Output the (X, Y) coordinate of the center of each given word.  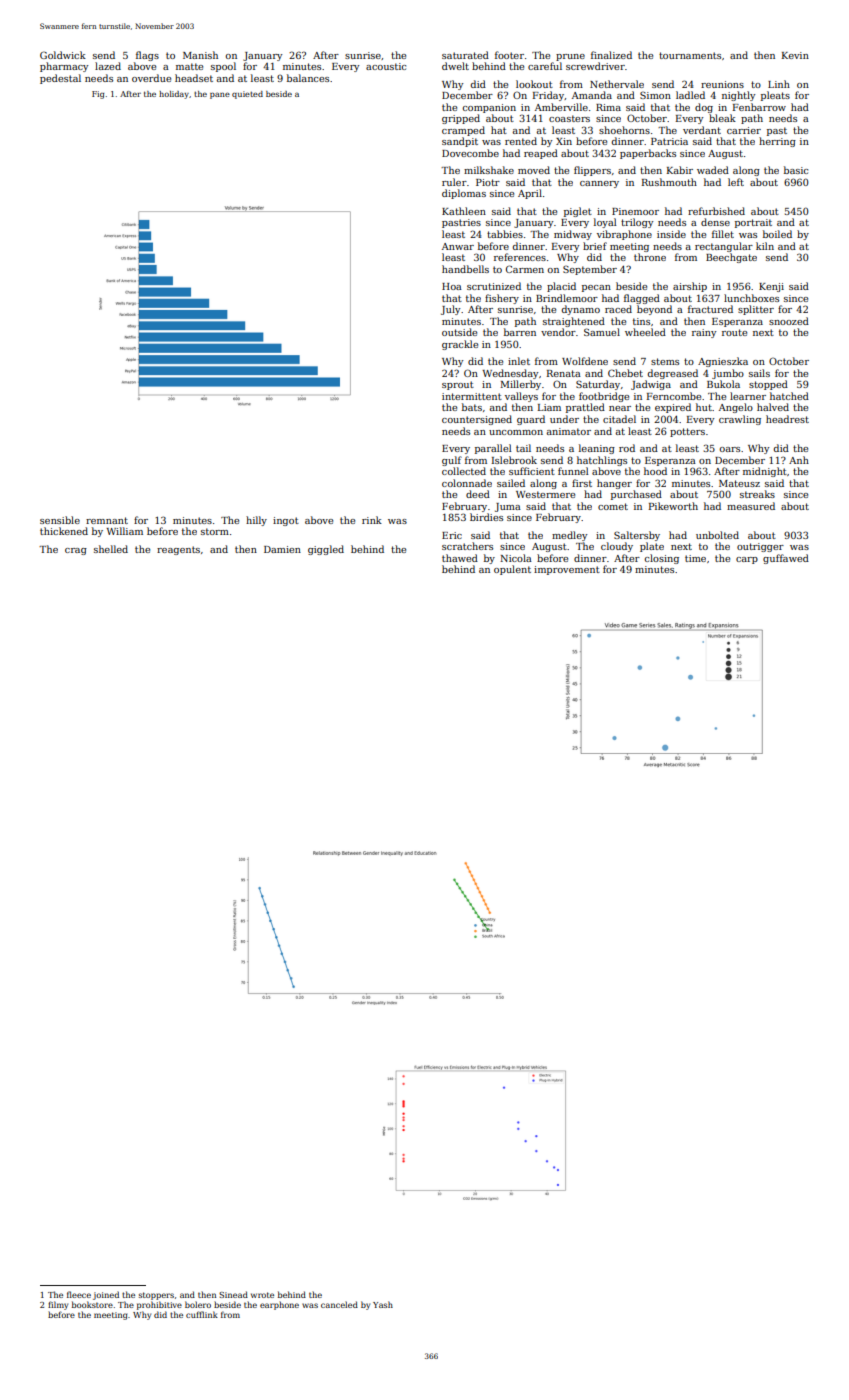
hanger (614, 484)
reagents (178, 550)
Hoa (452, 286)
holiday (174, 95)
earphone (279, 1305)
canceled (339, 1304)
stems (665, 361)
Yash (383, 1304)
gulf (452, 461)
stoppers (156, 1296)
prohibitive (159, 1305)
